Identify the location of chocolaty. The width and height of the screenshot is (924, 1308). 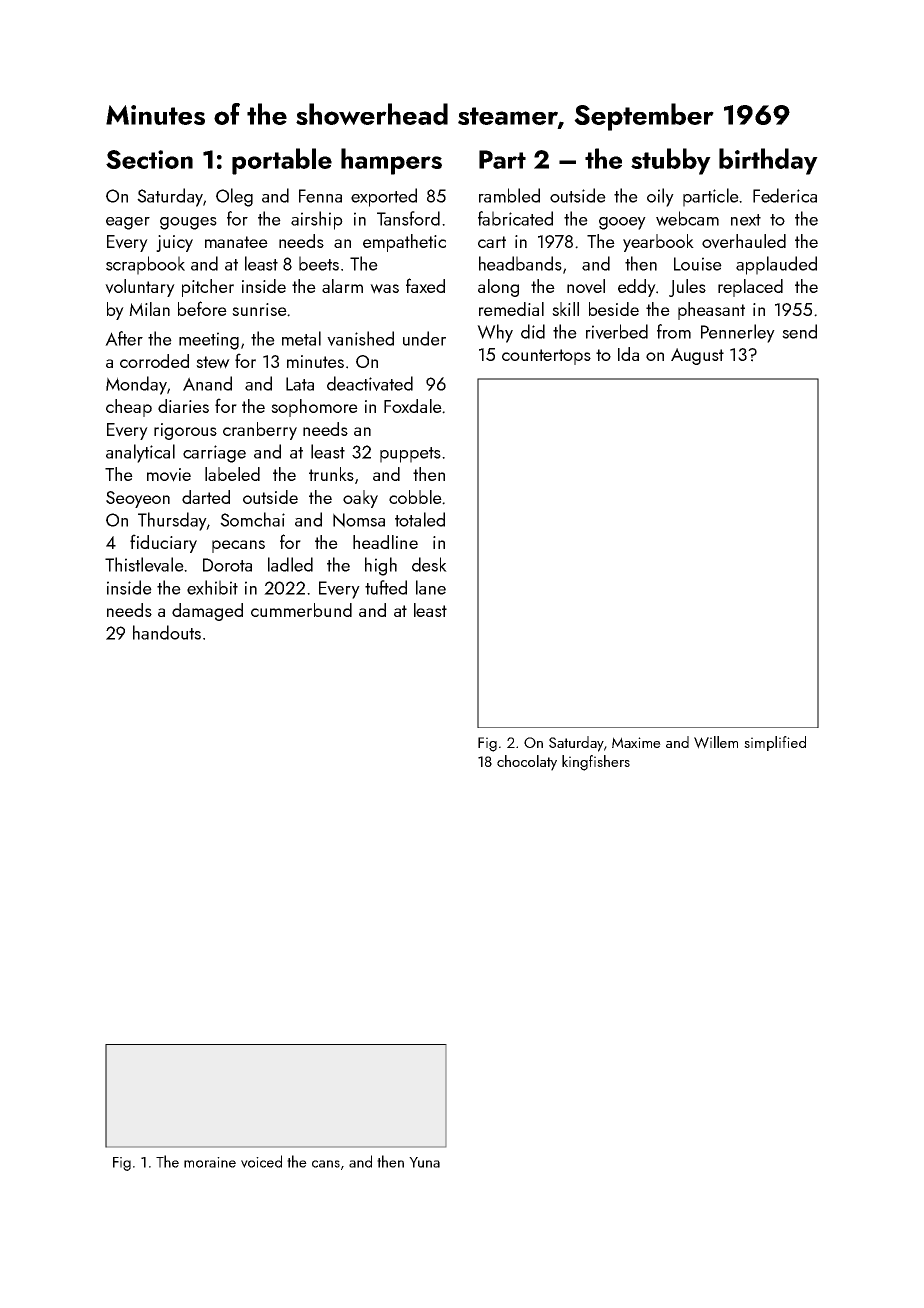
(527, 763).
